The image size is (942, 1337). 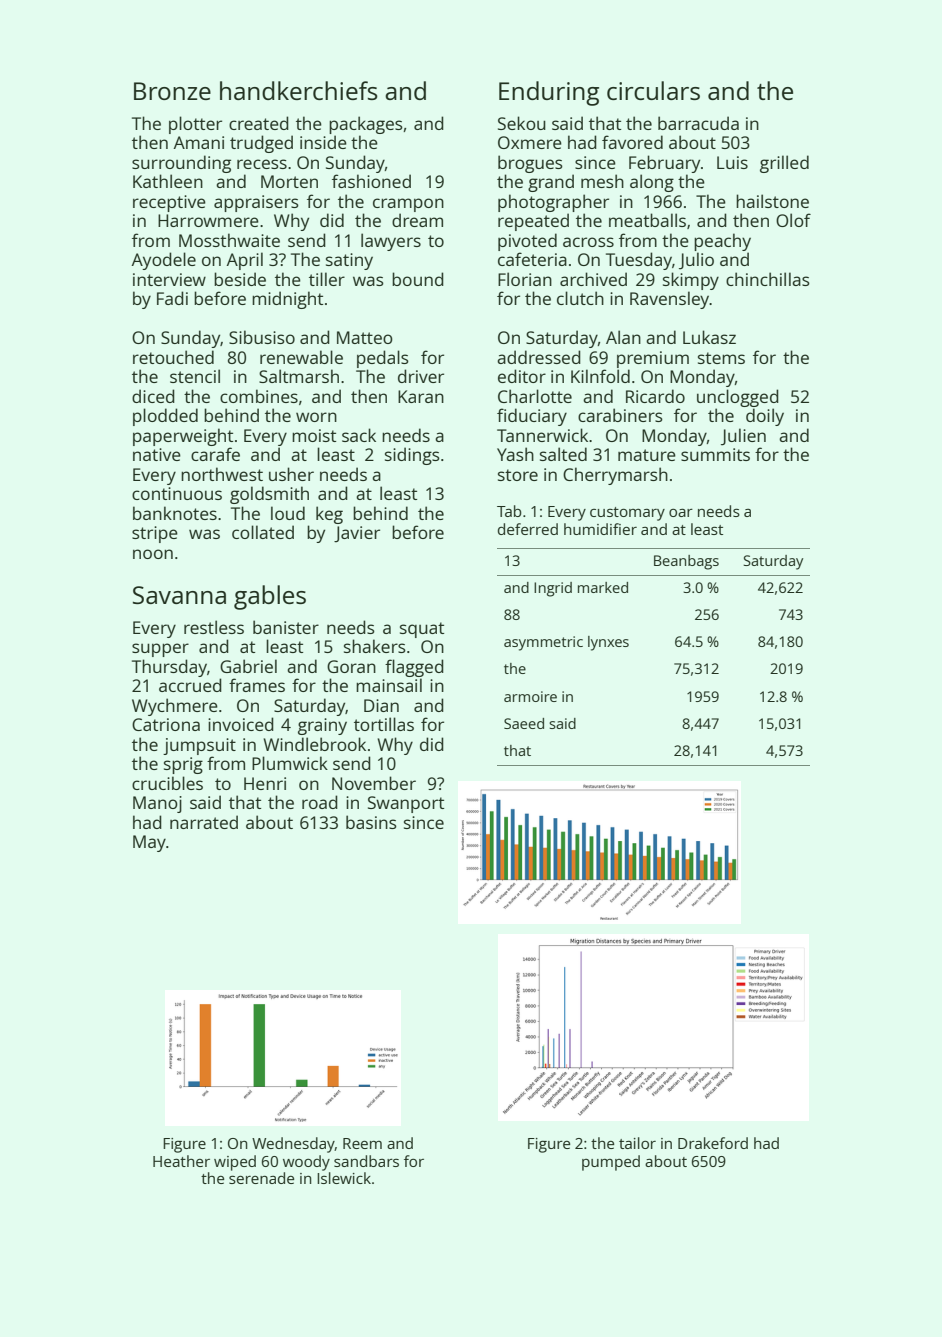 I want to click on handkerchiefs, so click(x=299, y=90).
